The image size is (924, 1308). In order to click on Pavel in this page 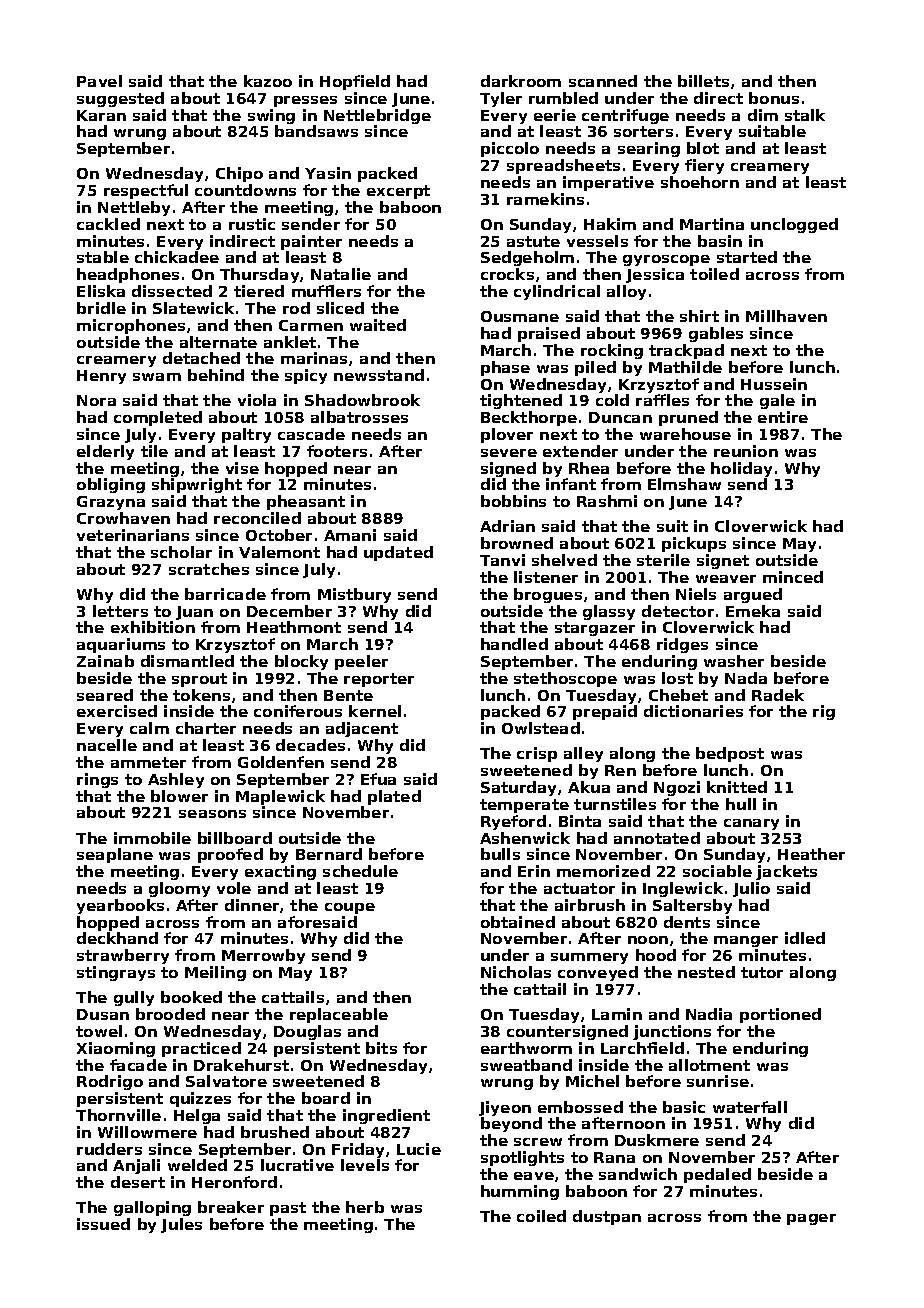, I will do `click(99, 81)`.
